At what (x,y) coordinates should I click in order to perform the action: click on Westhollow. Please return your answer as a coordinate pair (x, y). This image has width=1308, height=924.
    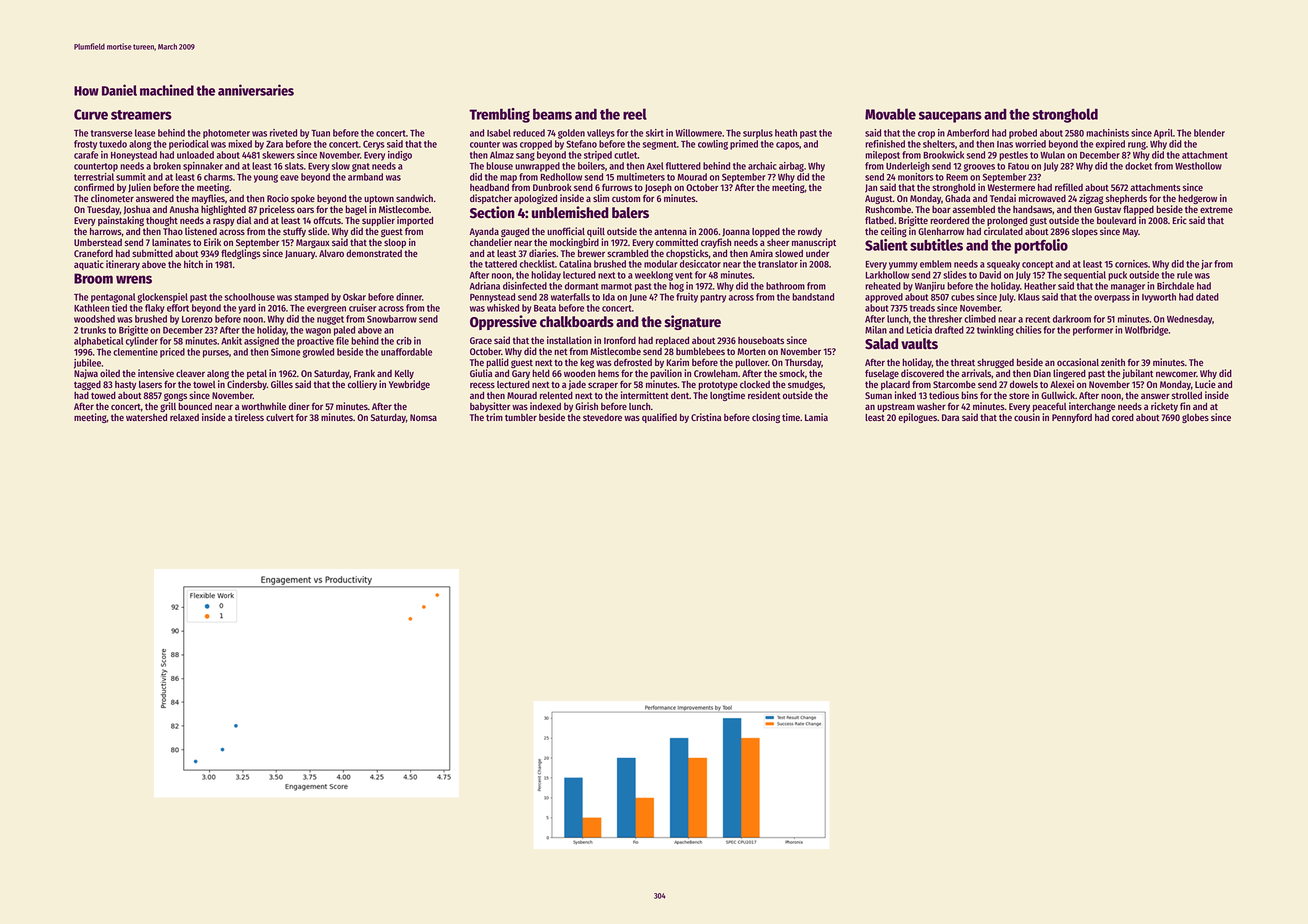
    Looking at the image, I should click on (1198, 166).
